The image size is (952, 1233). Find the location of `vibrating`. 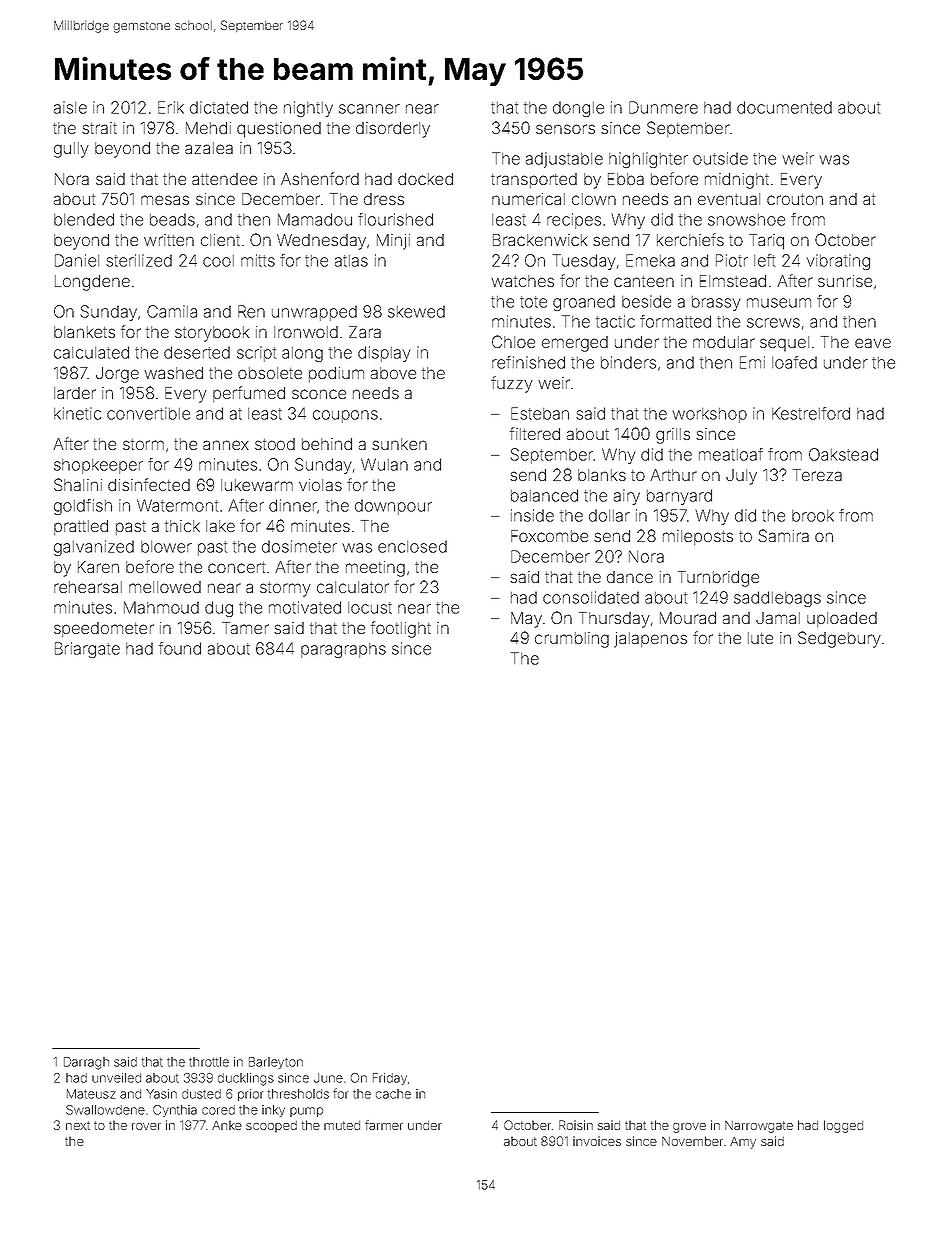

vibrating is located at coordinates (838, 262).
